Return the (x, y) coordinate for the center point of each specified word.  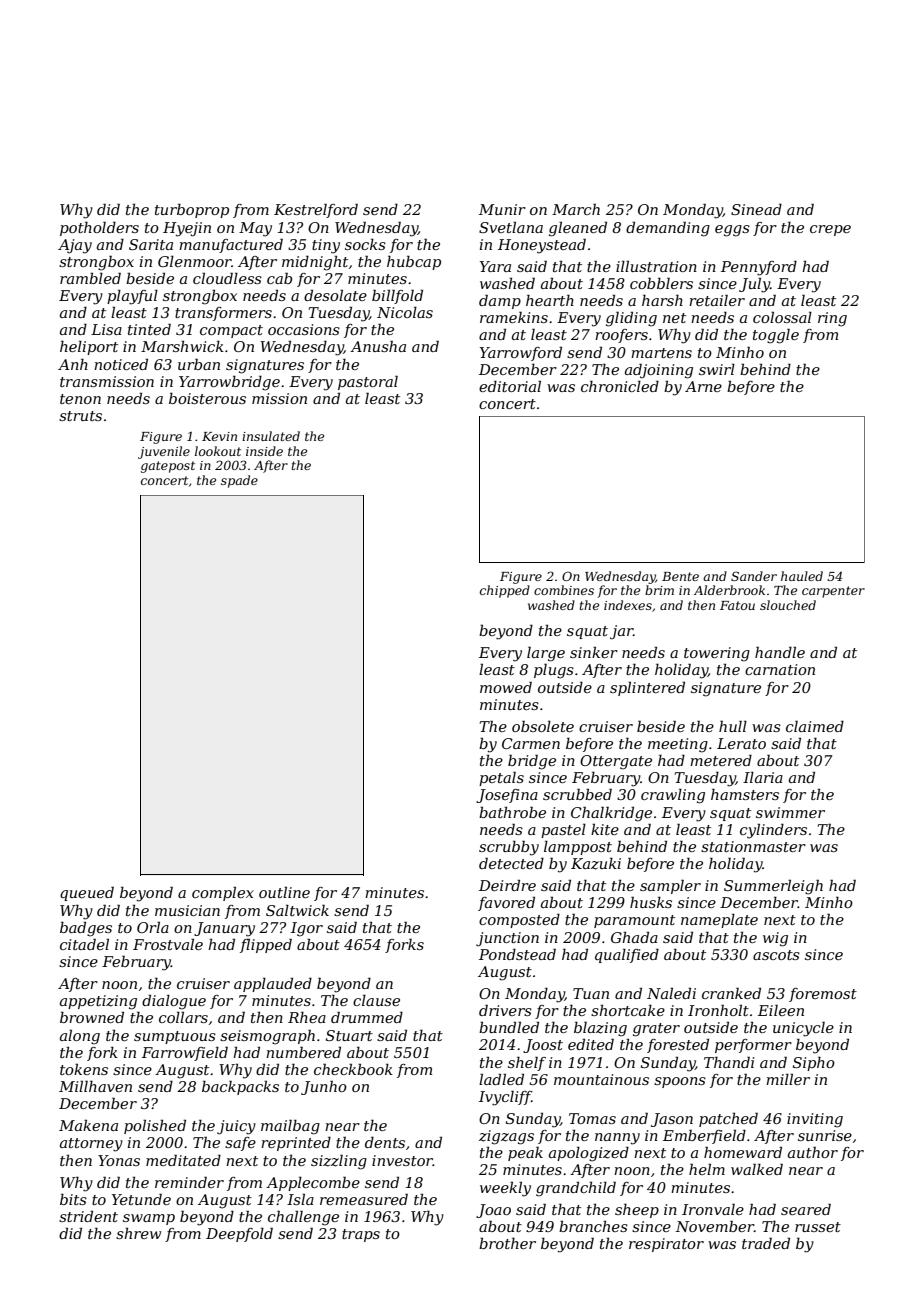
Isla (300, 1199)
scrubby (509, 848)
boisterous (207, 398)
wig (775, 939)
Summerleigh (773, 887)
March (576, 209)
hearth (550, 300)
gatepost (168, 467)
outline (284, 892)
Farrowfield (185, 1053)
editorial (510, 386)
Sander (754, 576)
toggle (776, 336)
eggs (732, 231)
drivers (505, 1010)
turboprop (192, 211)
